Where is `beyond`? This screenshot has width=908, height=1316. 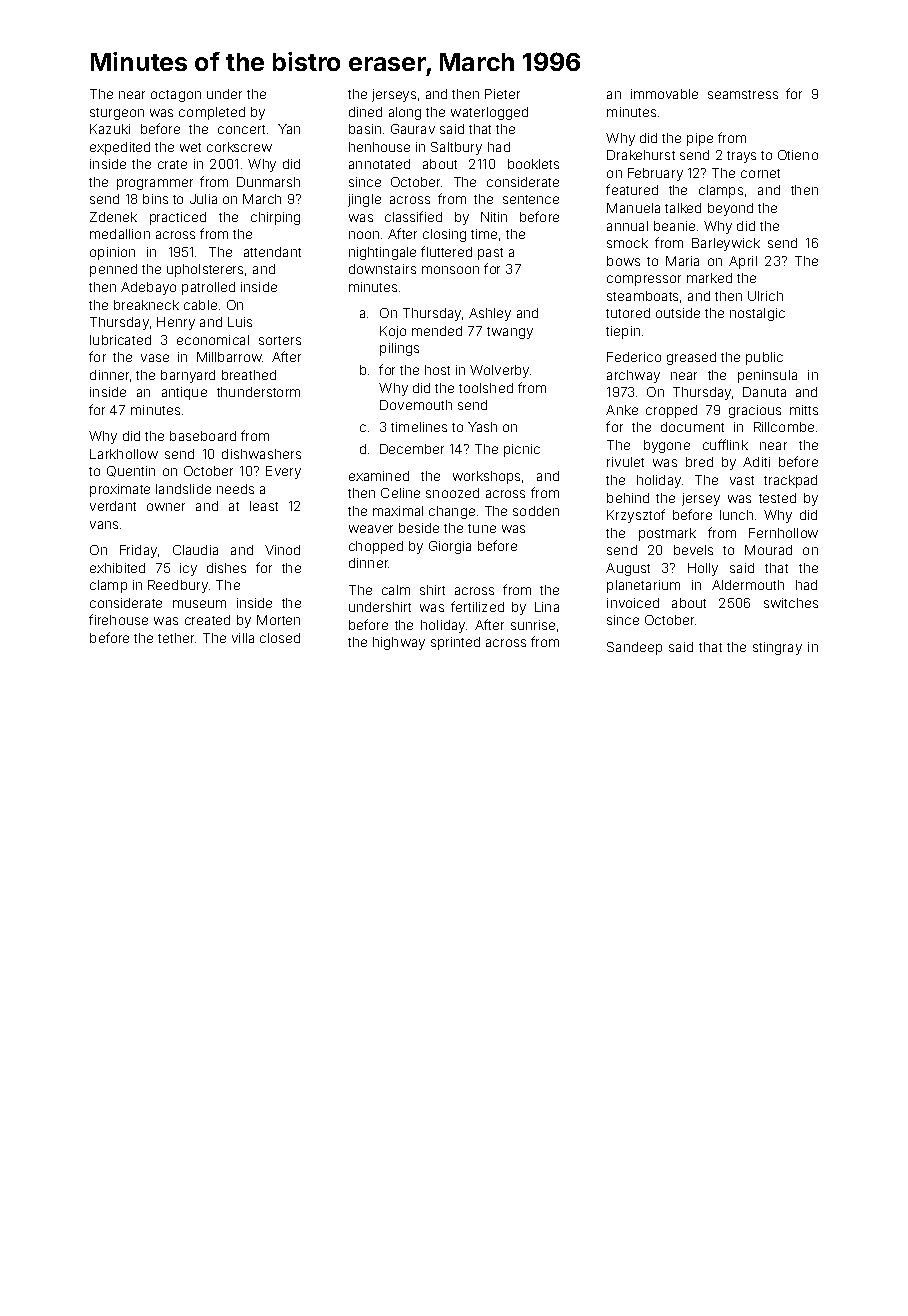 beyond is located at coordinates (730, 209).
